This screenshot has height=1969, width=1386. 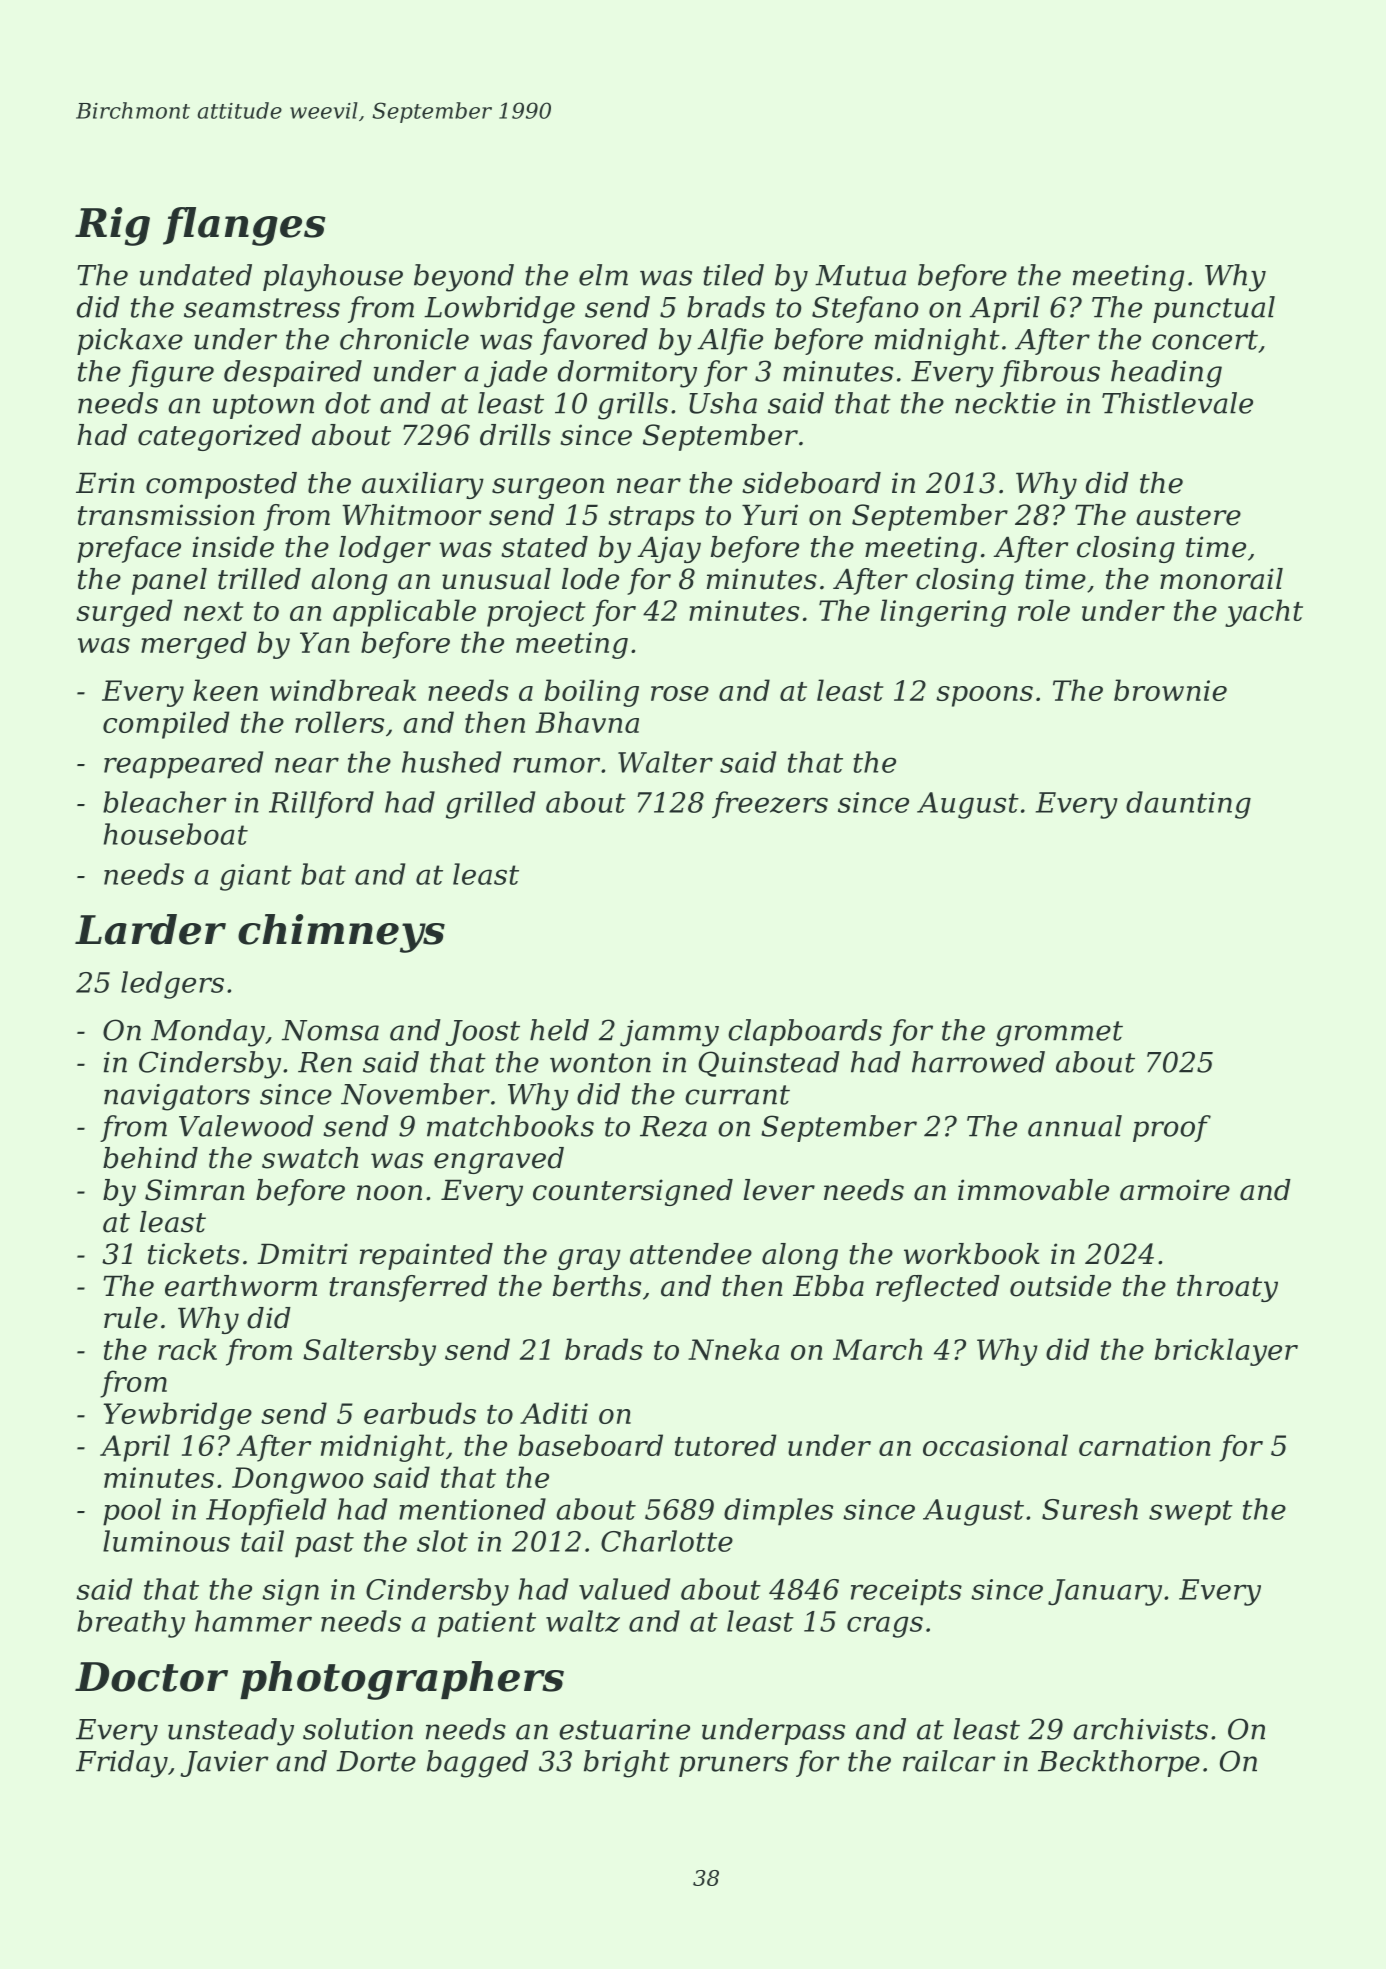 What do you see at coordinates (490, 805) in the screenshot?
I see `grilled` at bounding box center [490, 805].
